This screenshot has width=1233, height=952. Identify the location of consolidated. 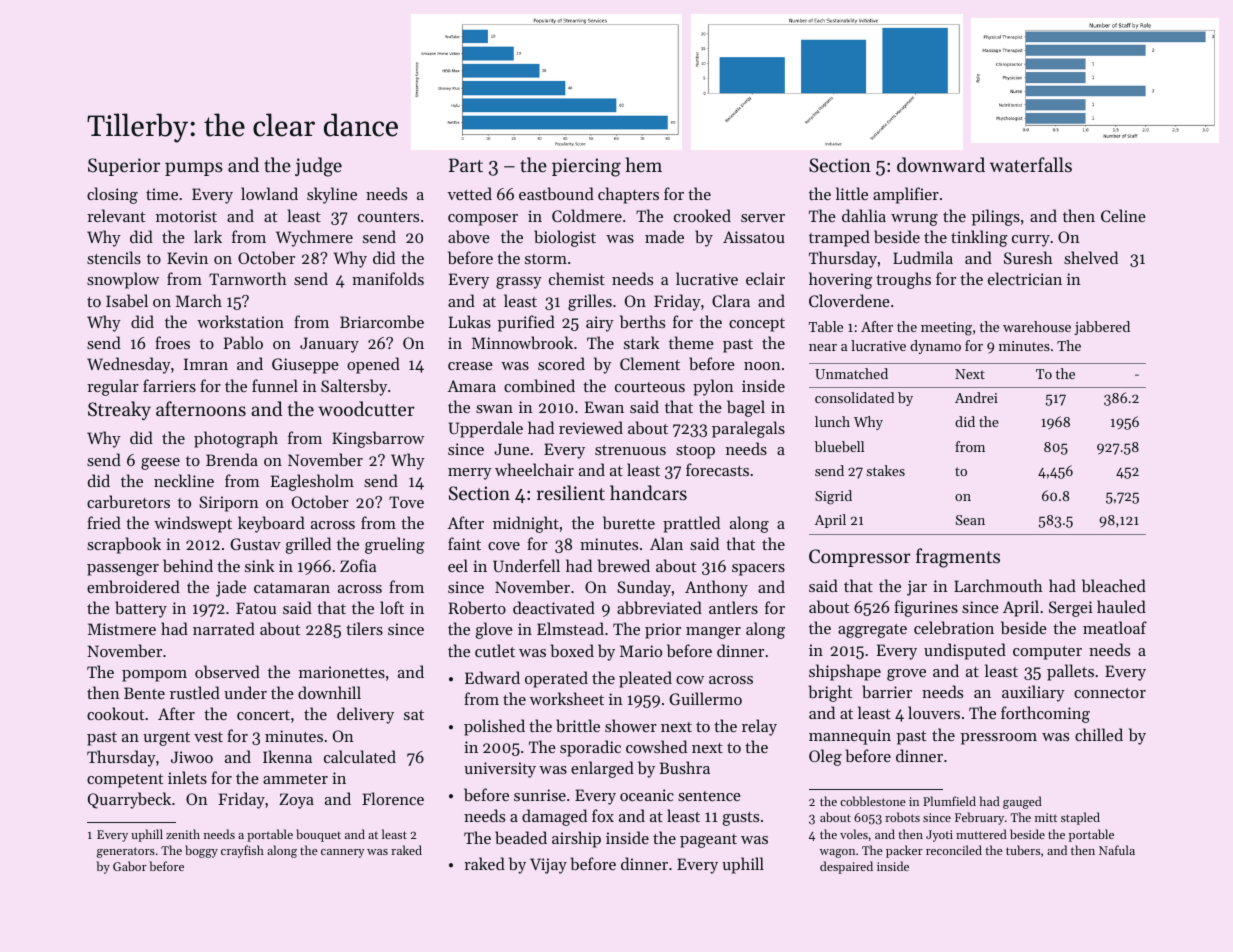
(854, 397).
